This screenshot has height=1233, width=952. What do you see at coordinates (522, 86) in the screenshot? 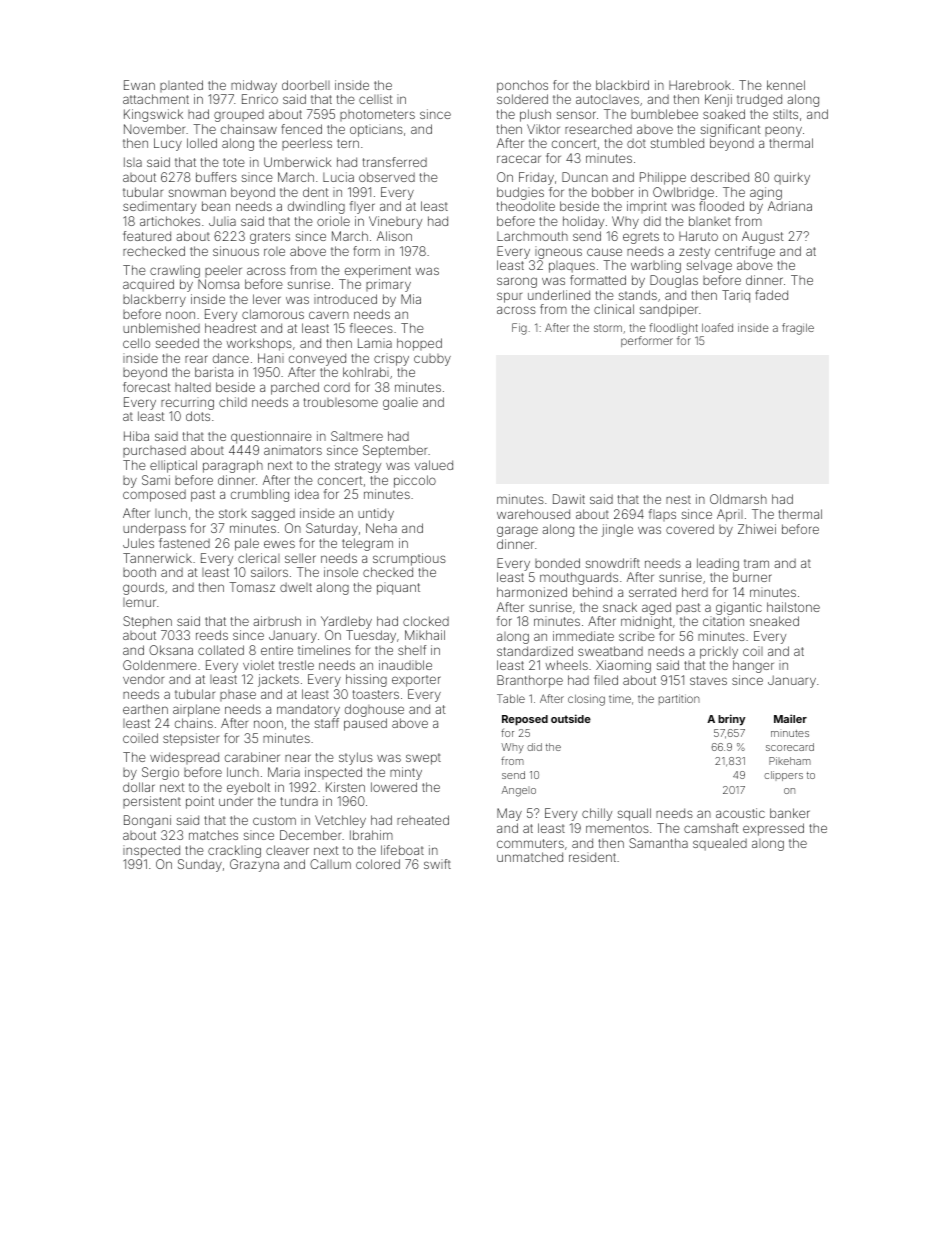
I see `ponchos` at bounding box center [522, 86].
